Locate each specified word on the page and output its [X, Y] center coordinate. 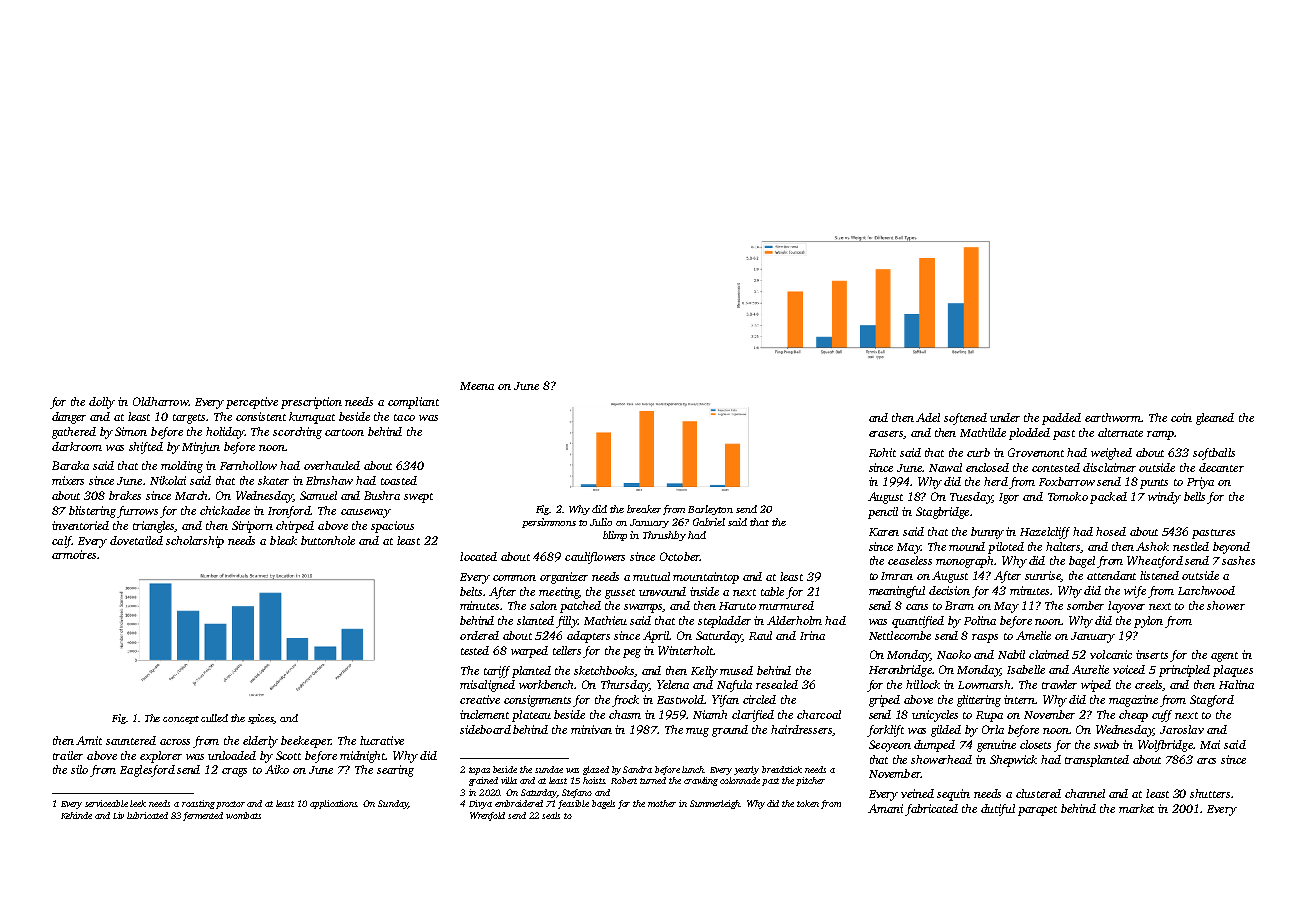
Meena [477, 386]
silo [79, 769]
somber [1085, 605]
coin [1181, 417]
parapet [1037, 811]
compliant [413, 403]
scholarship [195, 542]
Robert [624, 780]
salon [543, 605]
